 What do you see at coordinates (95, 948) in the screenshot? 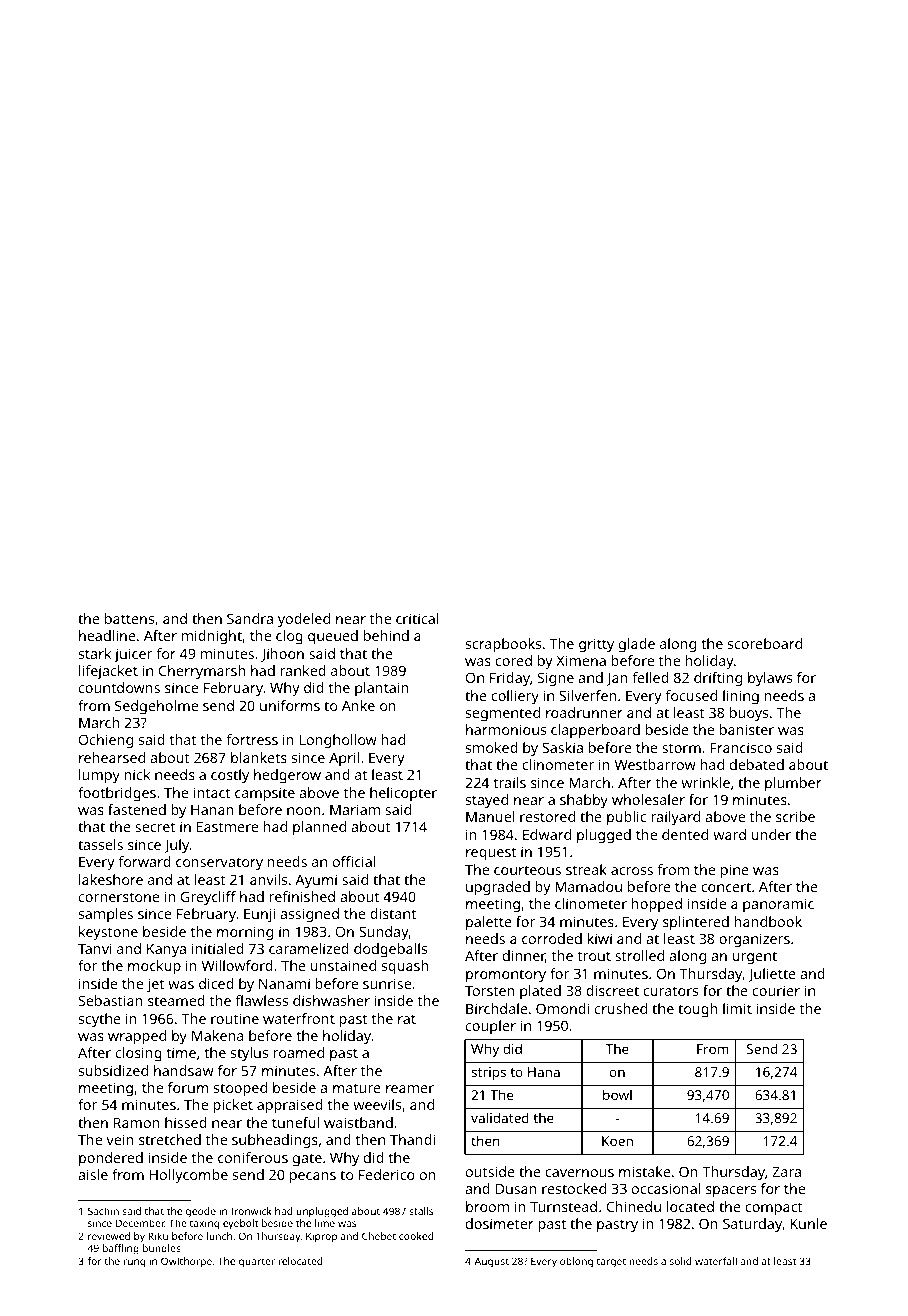
I see `Tanvi` at bounding box center [95, 948].
